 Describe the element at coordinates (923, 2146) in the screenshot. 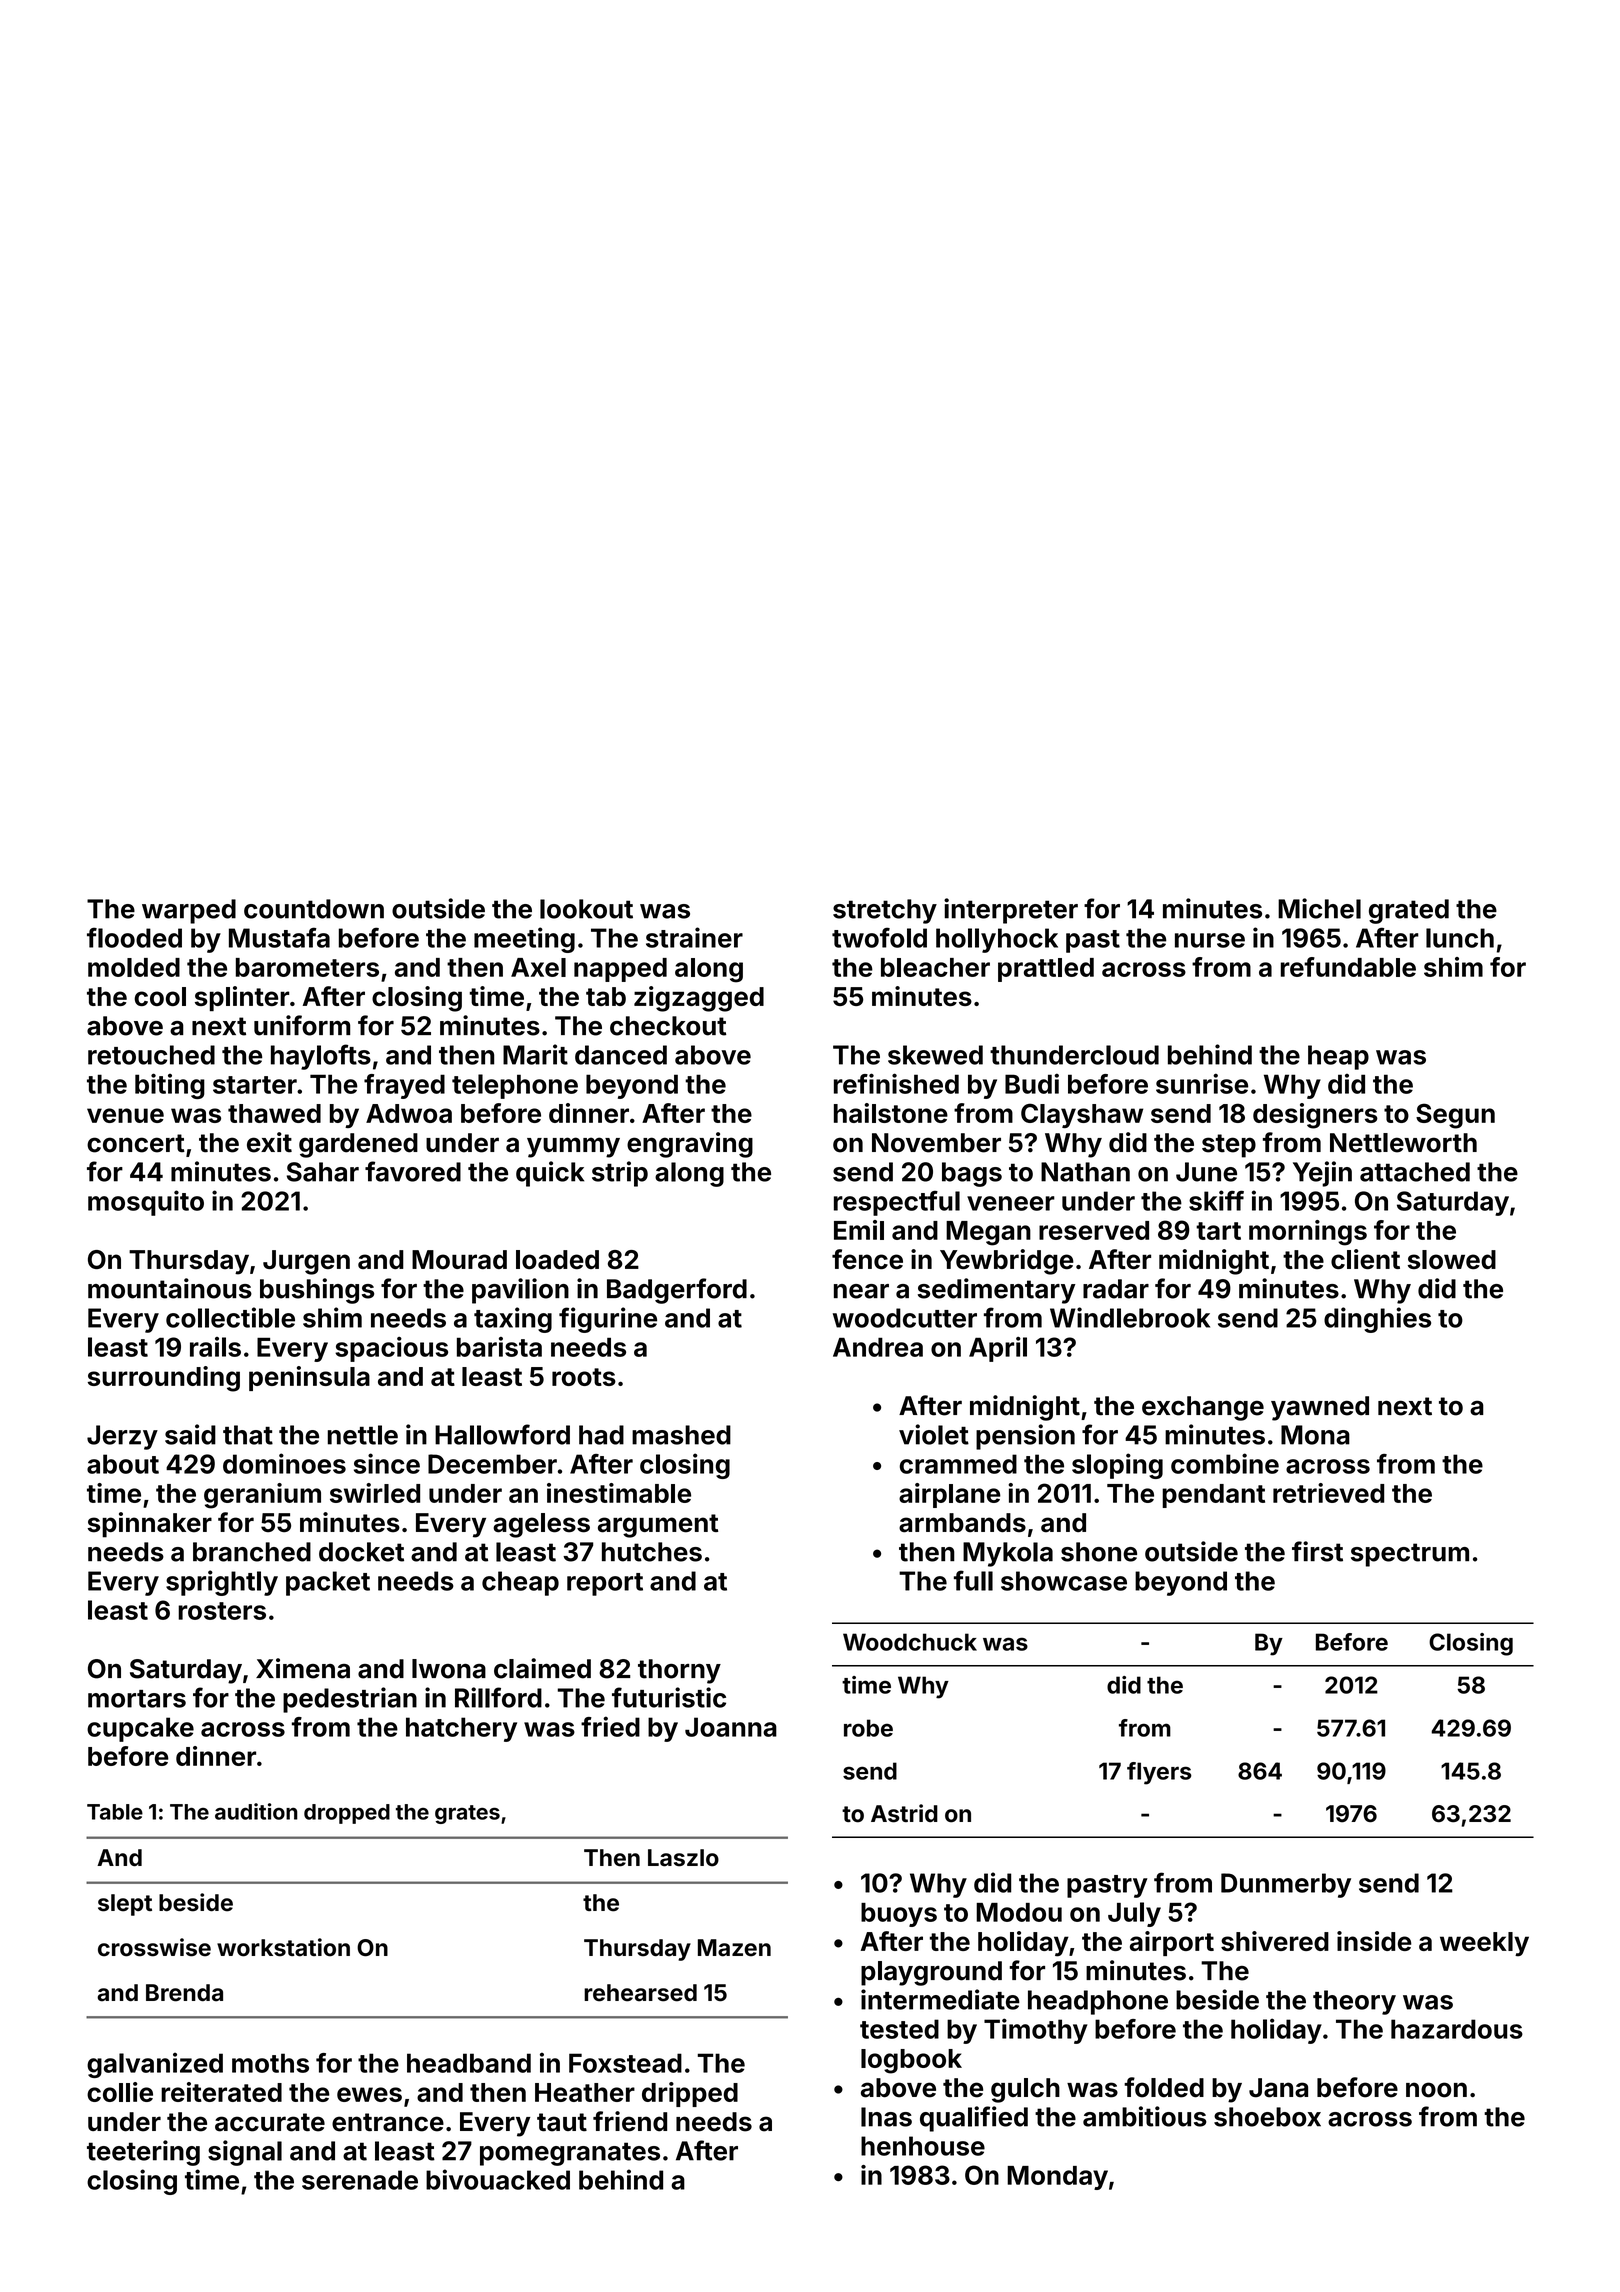

I see `henhouse` at that location.
